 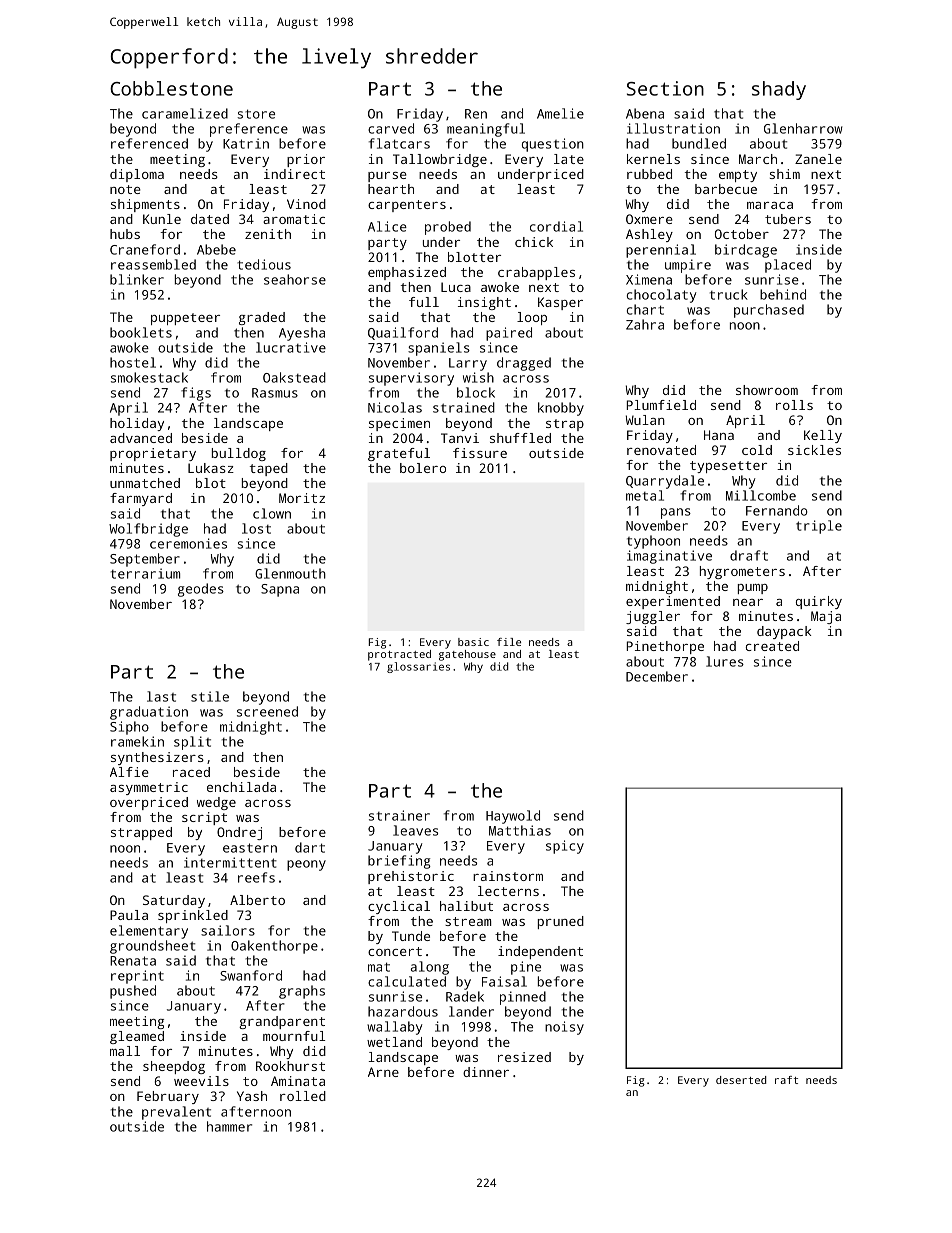 I want to click on triple, so click(x=819, y=527).
